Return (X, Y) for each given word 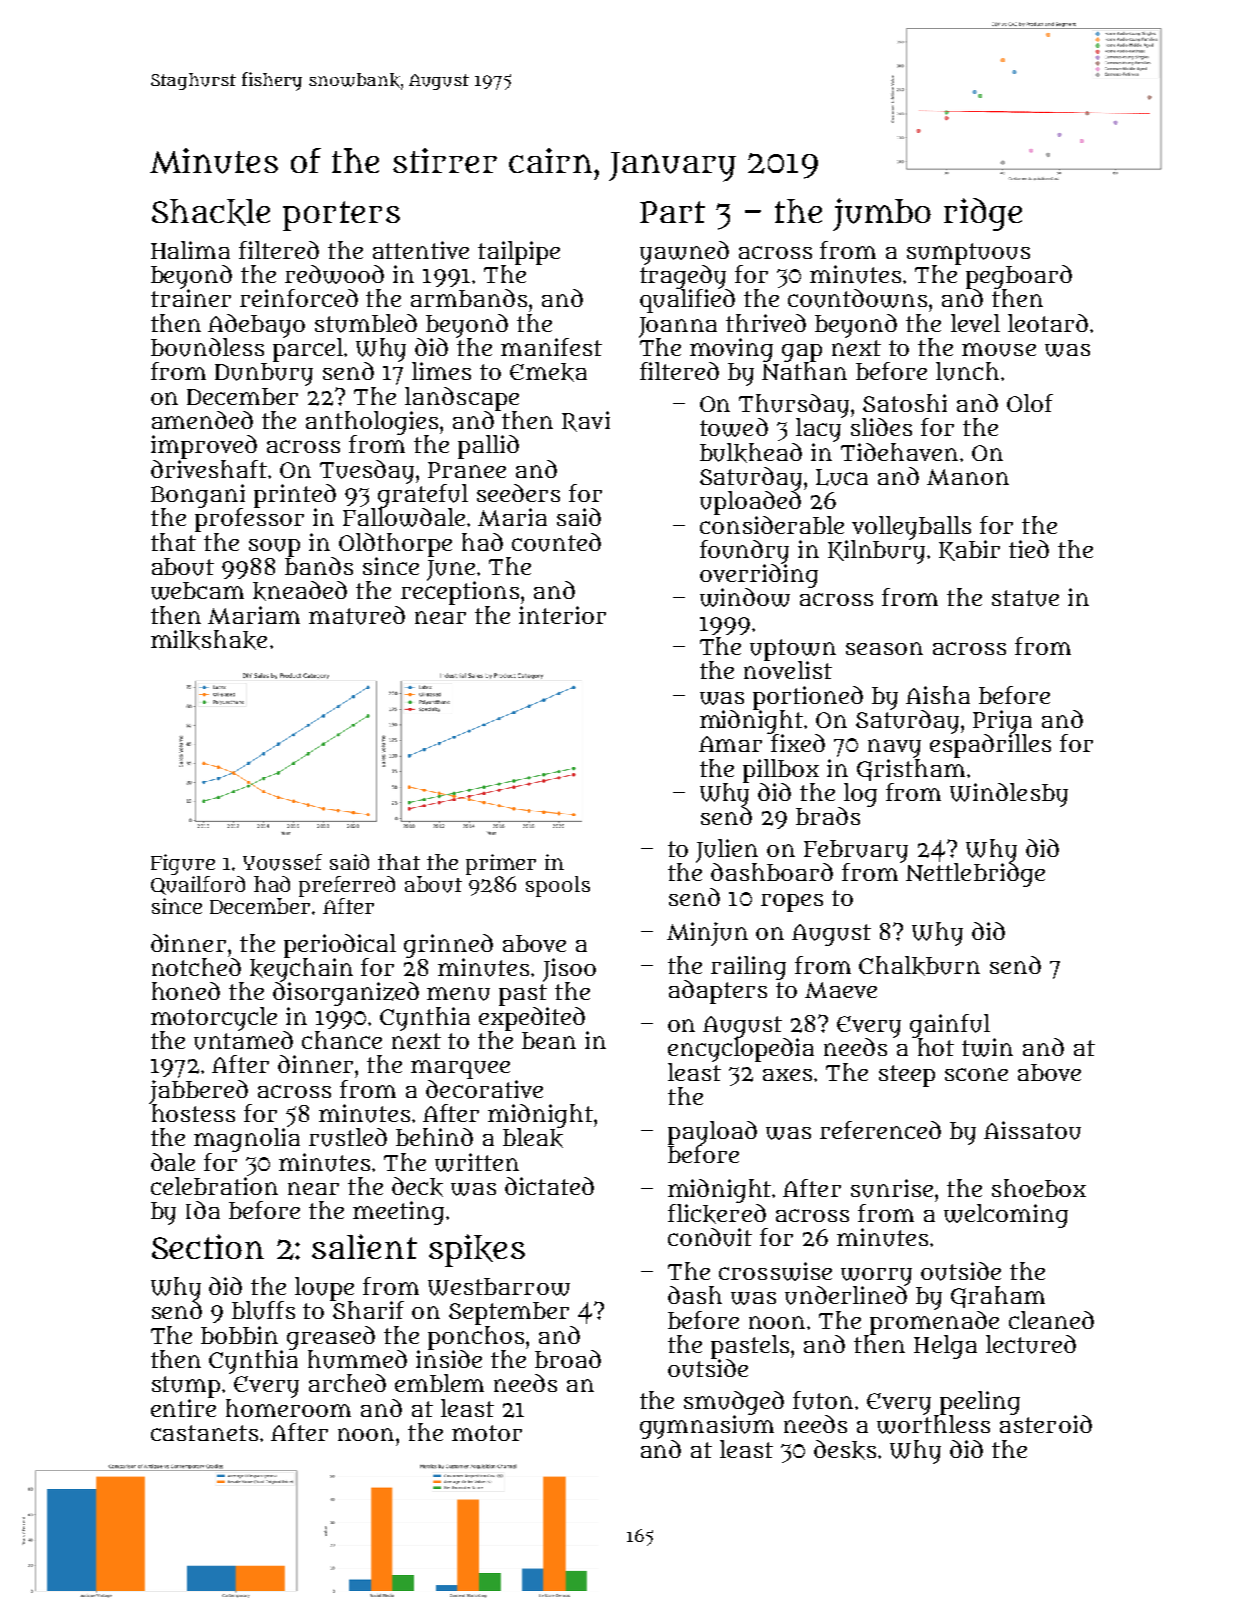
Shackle (211, 212)
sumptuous (968, 254)
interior (562, 615)
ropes (792, 903)
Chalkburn (919, 966)
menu (458, 994)
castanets (204, 1433)
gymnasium (707, 1427)
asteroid (1046, 1424)
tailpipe (519, 253)
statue (1025, 598)
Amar (730, 744)
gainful (950, 1026)
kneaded (300, 591)
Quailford (198, 885)
